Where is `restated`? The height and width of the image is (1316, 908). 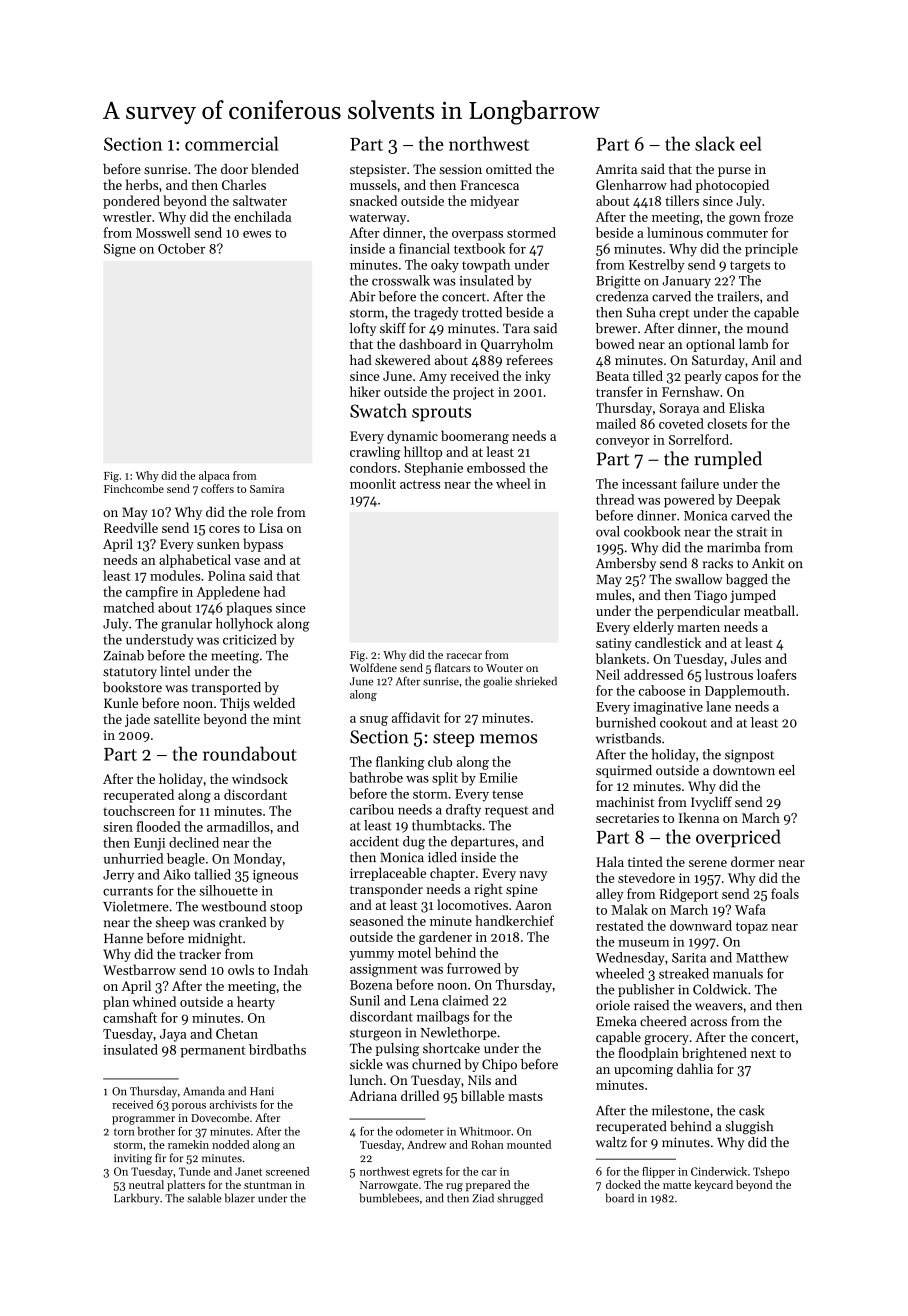
restated is located at coordinates (620, 925).
